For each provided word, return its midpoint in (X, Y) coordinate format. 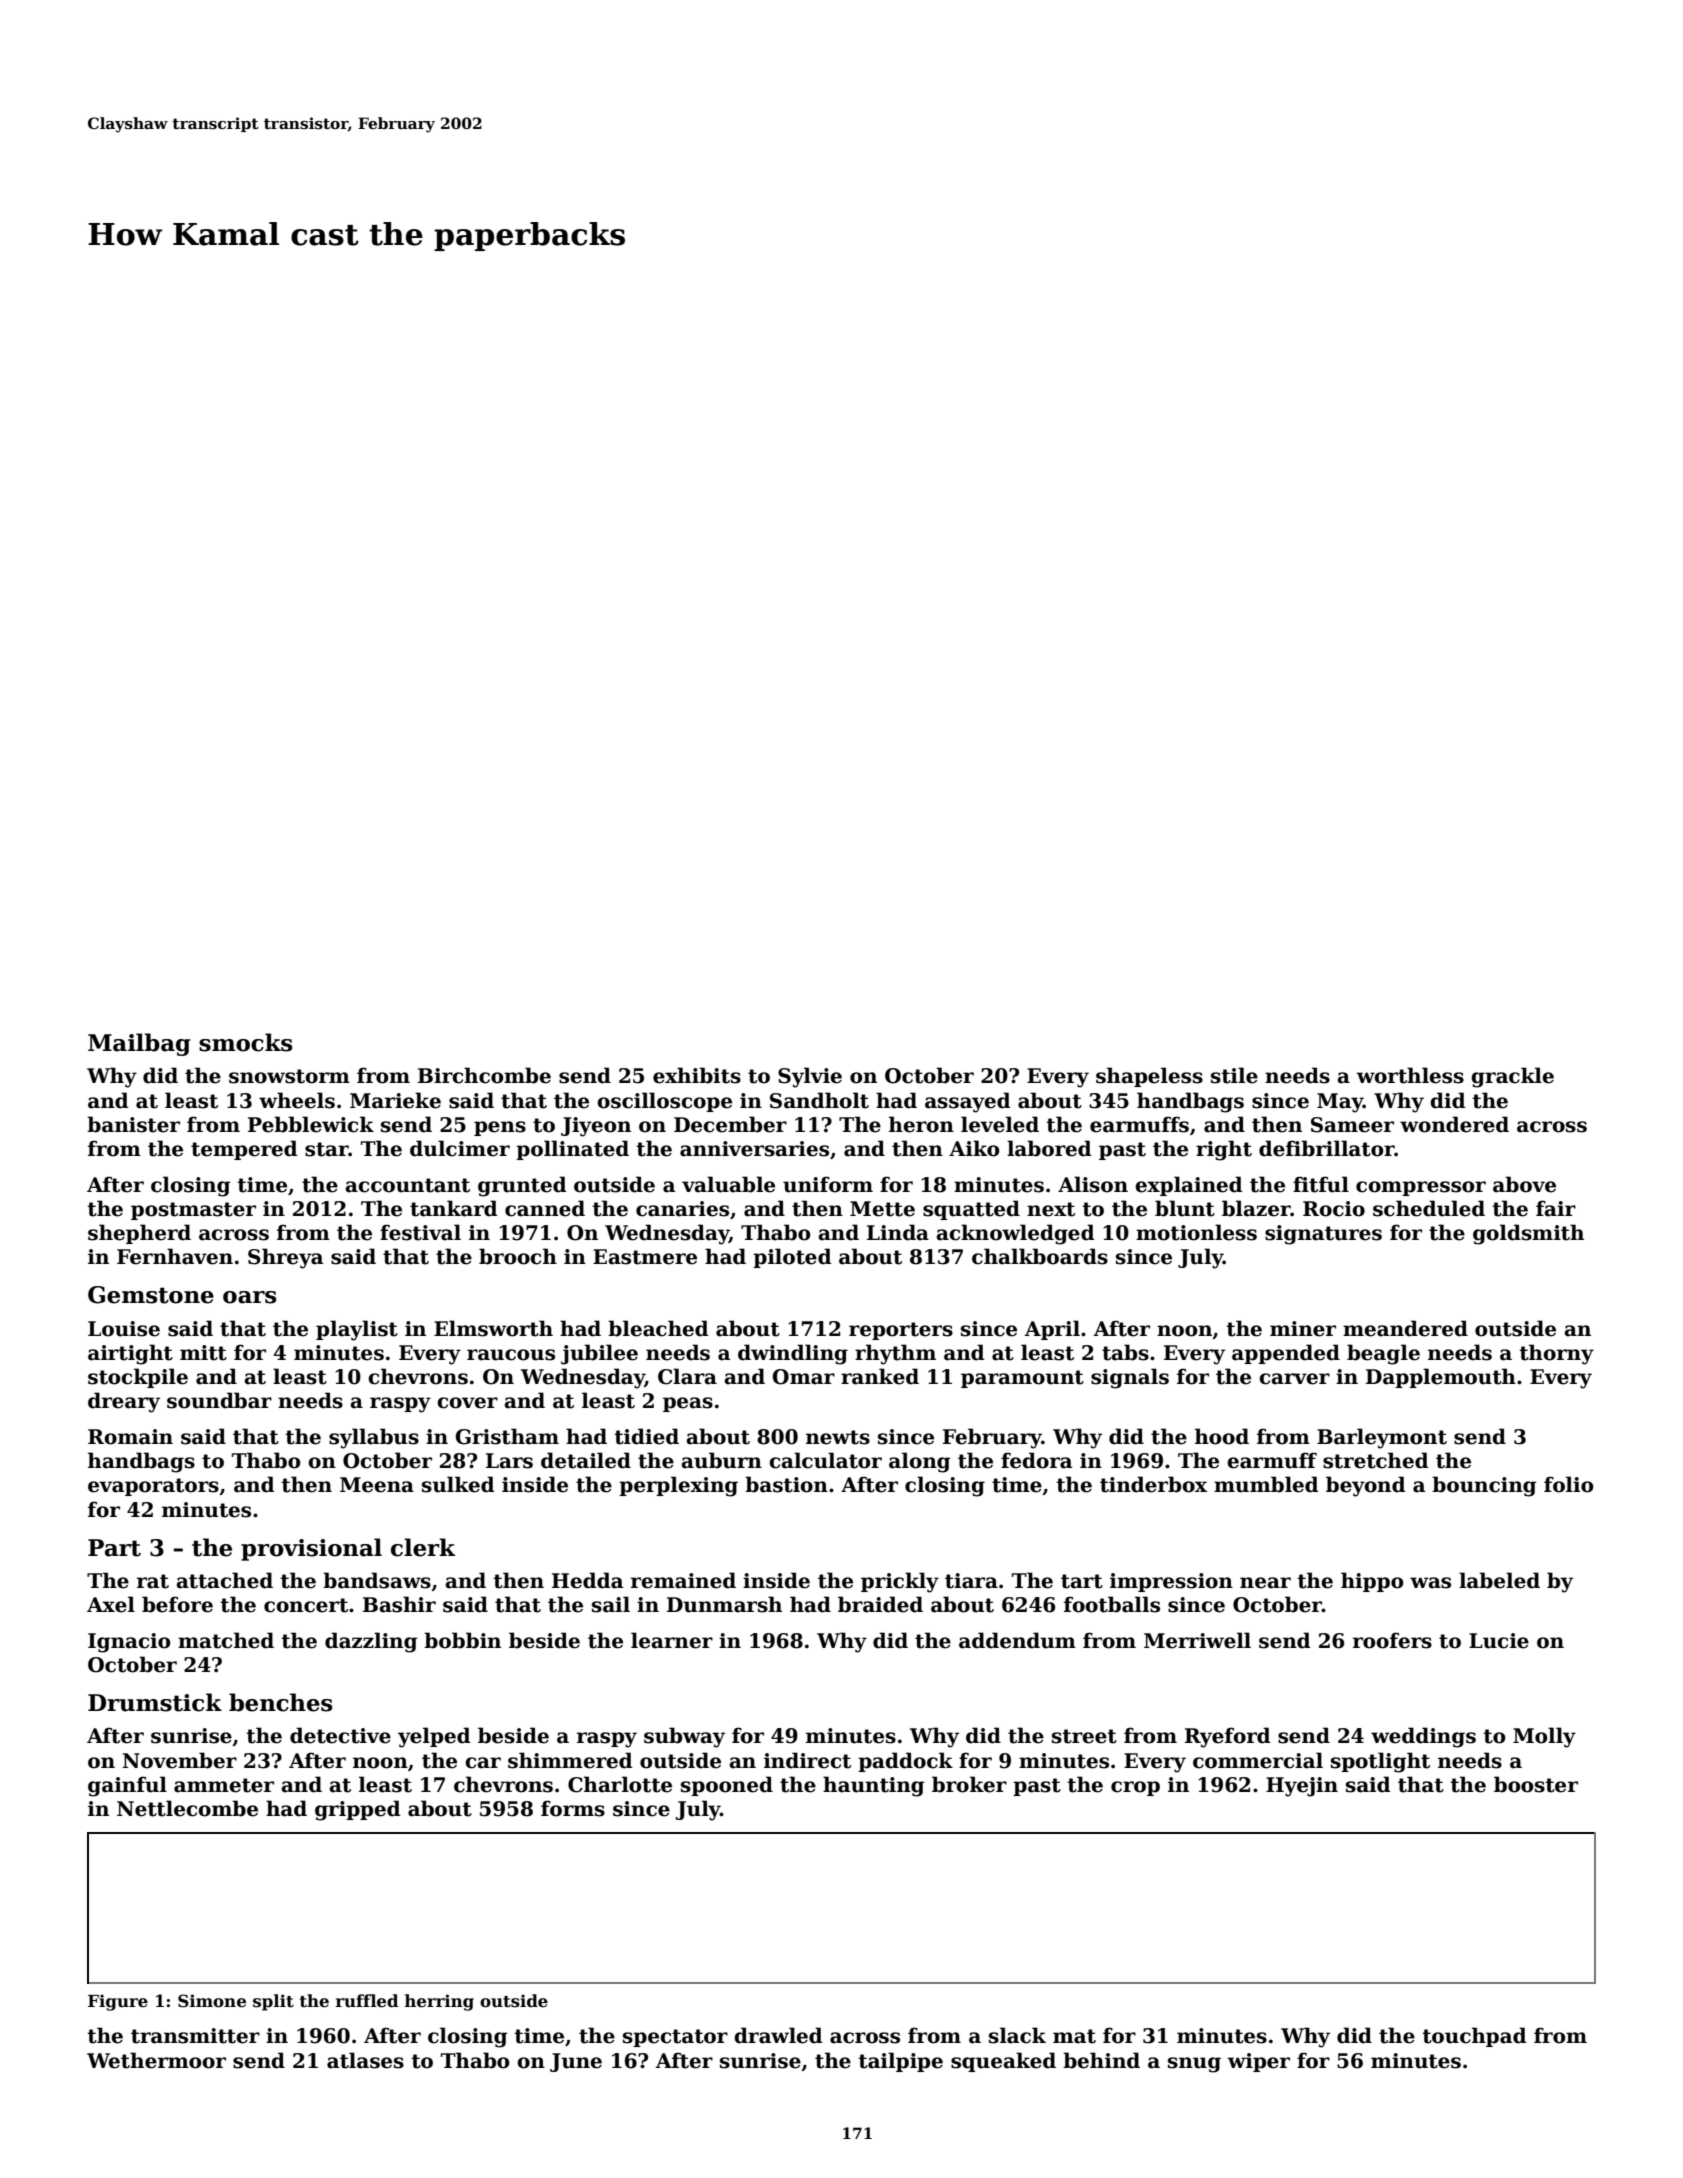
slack (1017, 2035)
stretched (1375, 1460)
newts (838, 1437)
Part (114, 1548)
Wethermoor (156, 2060)
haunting (873, 1786)
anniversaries (754, 1149)
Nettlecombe (187, 1808)
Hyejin (1302, 1787)
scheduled (1429, 1208)
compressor (1421, 1188)
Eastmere (645, 1257)
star (327, 1149)
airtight (130, 1354)
